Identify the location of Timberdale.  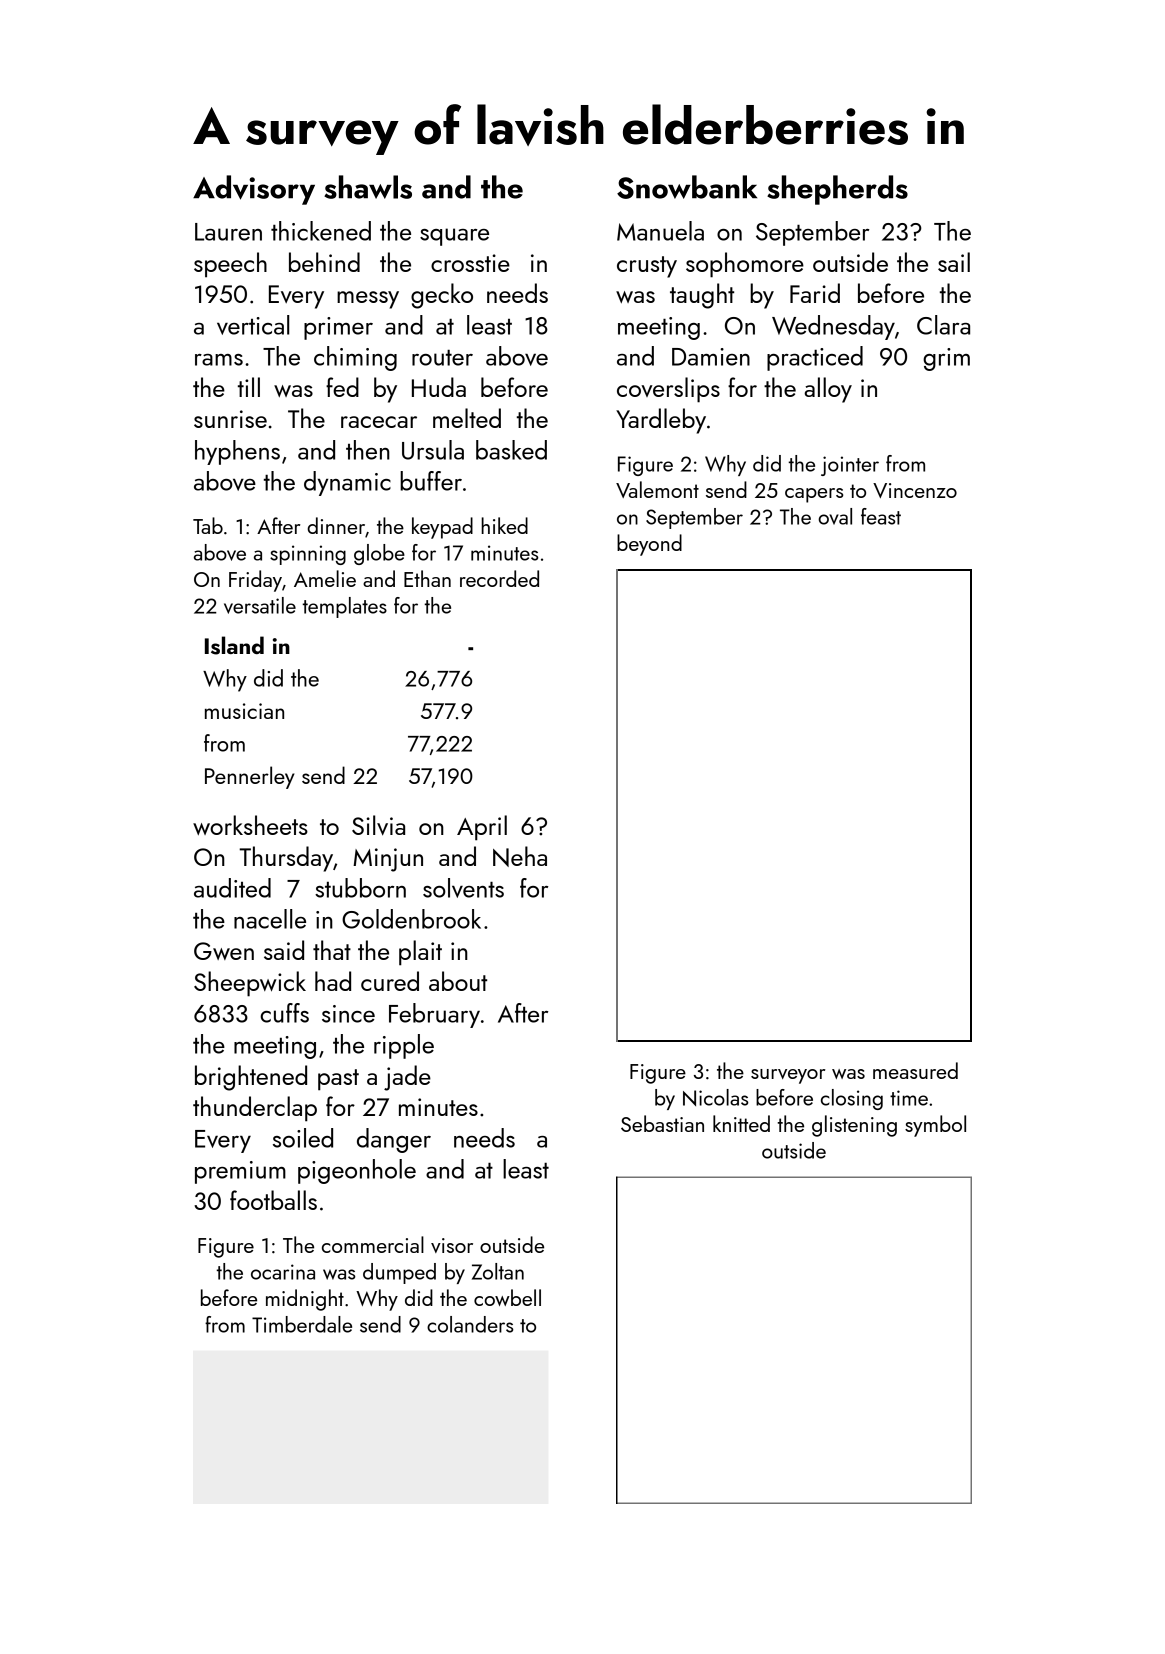
(302, 1324).
